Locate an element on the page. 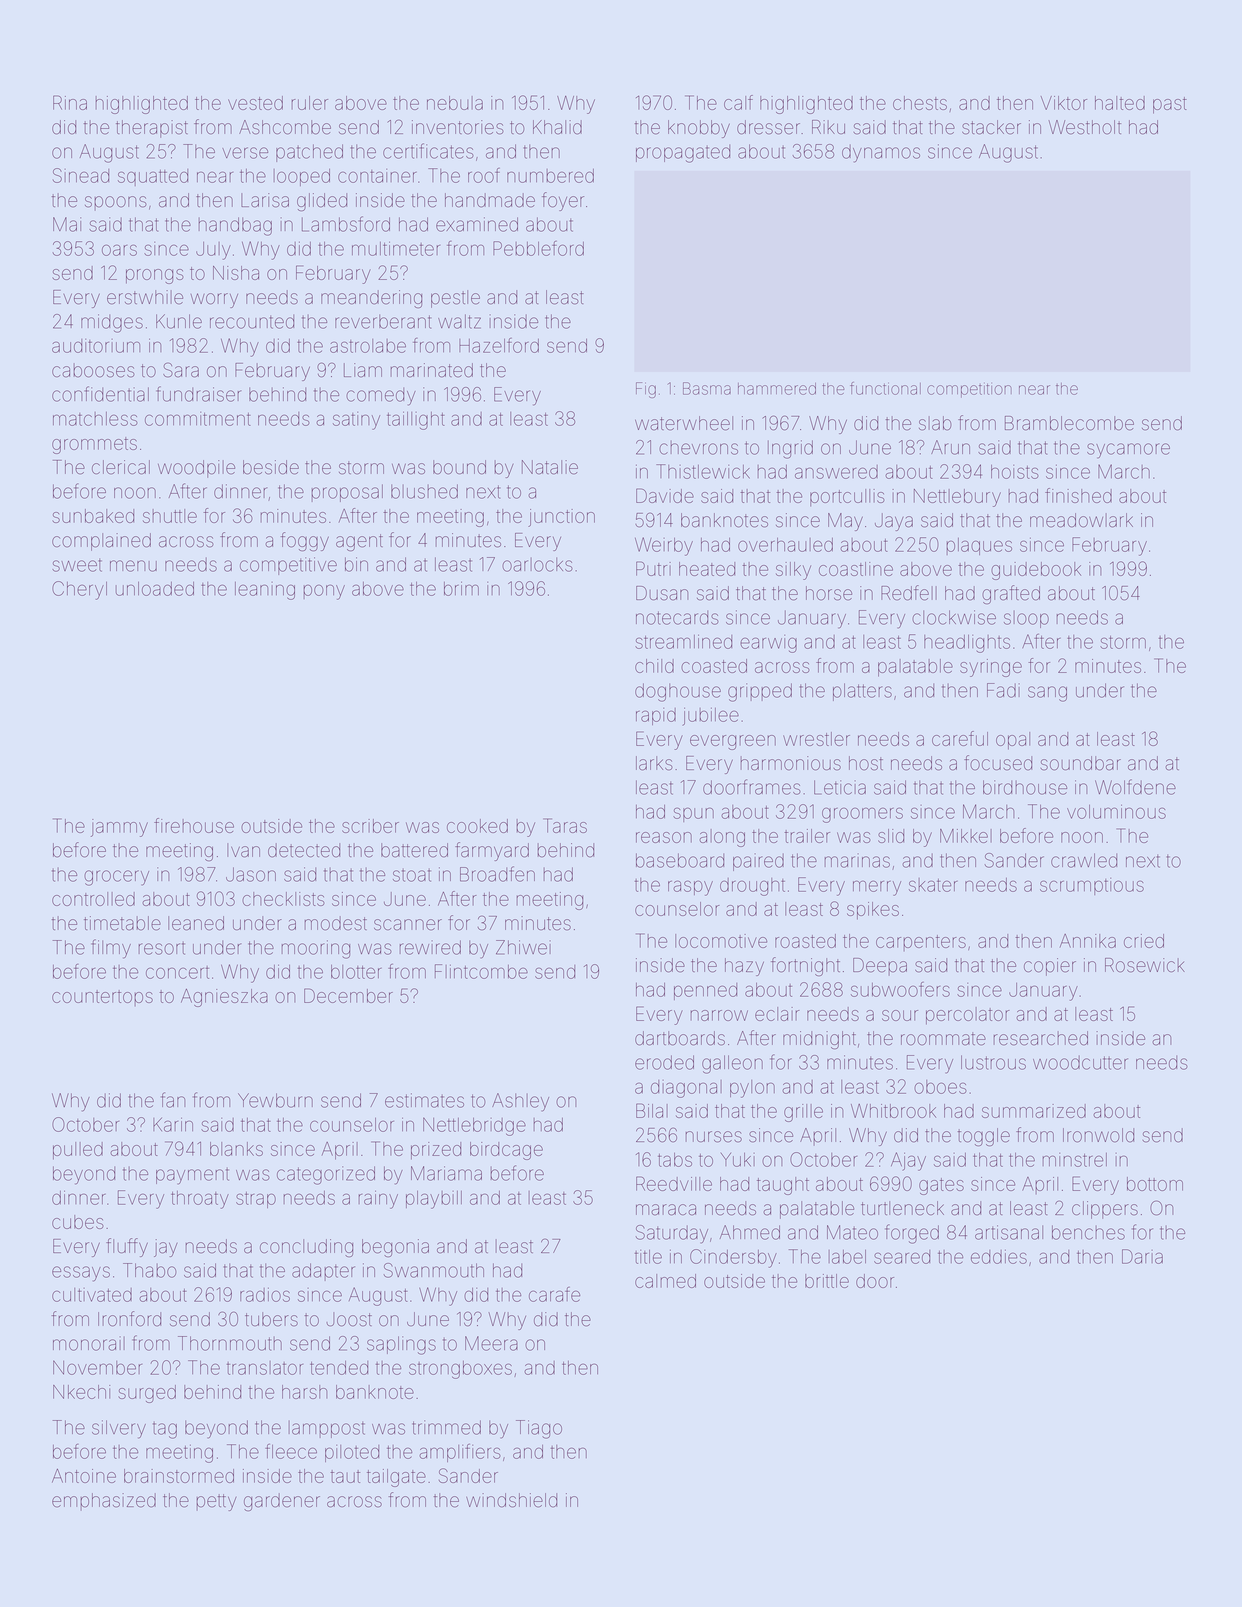 The height and width of the image is (1607, 1242). Antoine is located at coordinates (84, 1476).
